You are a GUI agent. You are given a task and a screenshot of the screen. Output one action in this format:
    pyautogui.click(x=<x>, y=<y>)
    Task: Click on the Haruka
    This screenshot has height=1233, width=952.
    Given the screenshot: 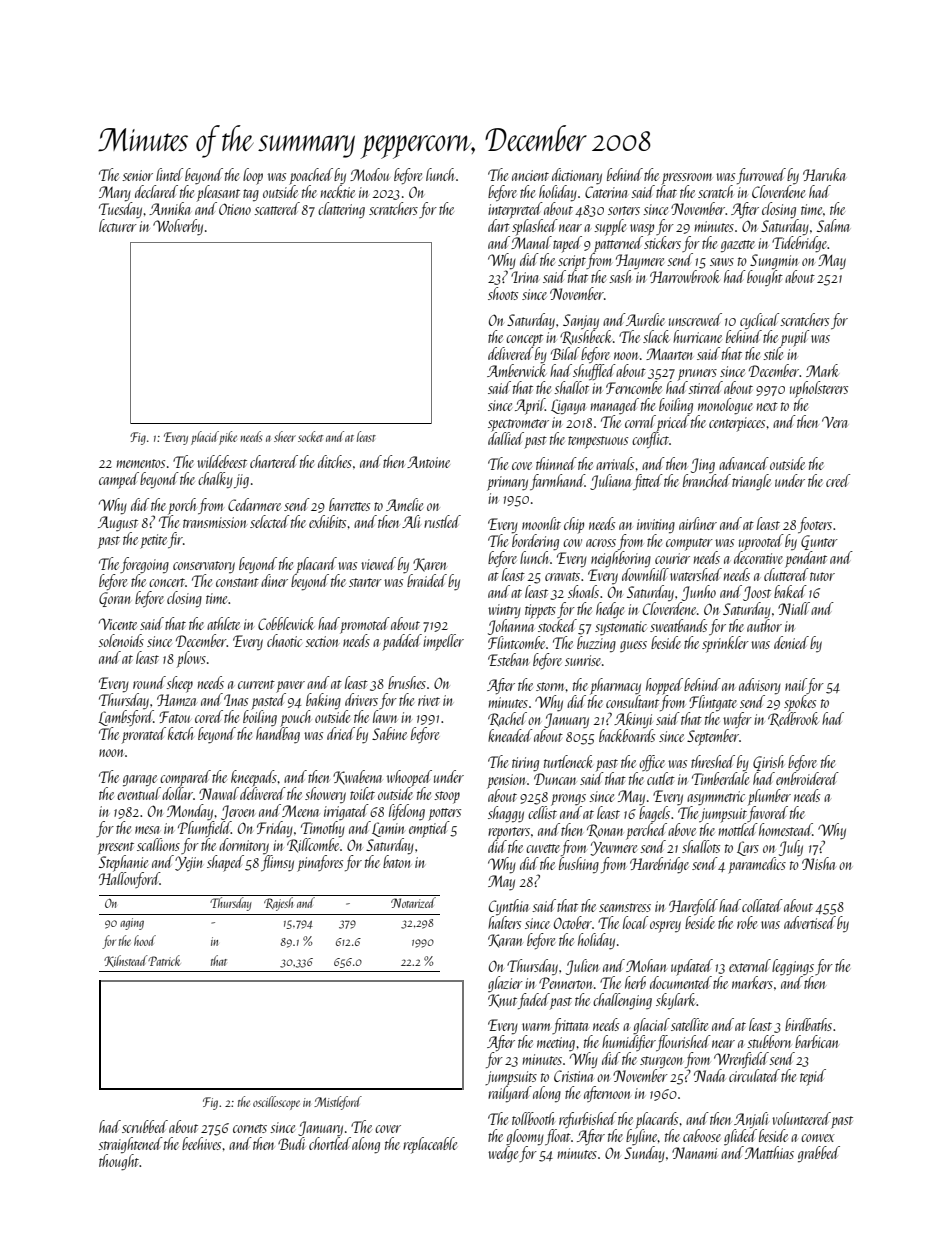 What is the action you would take?
    pyautogui.click(x=824, y=174)
